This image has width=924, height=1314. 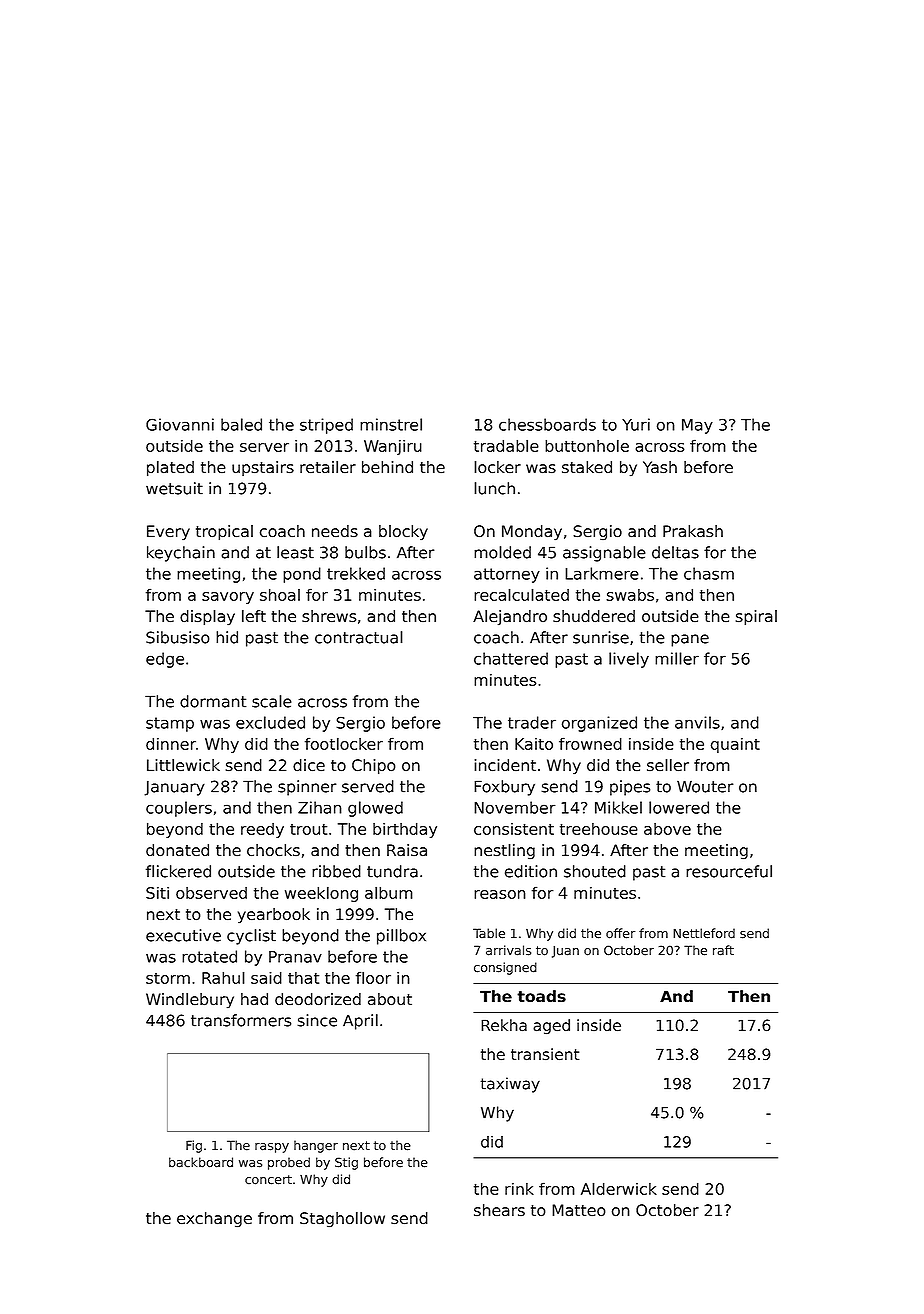 What do you see at coordinates (499, 1210) in the image?
I see `shears` at bounding box center [499, 1210].
